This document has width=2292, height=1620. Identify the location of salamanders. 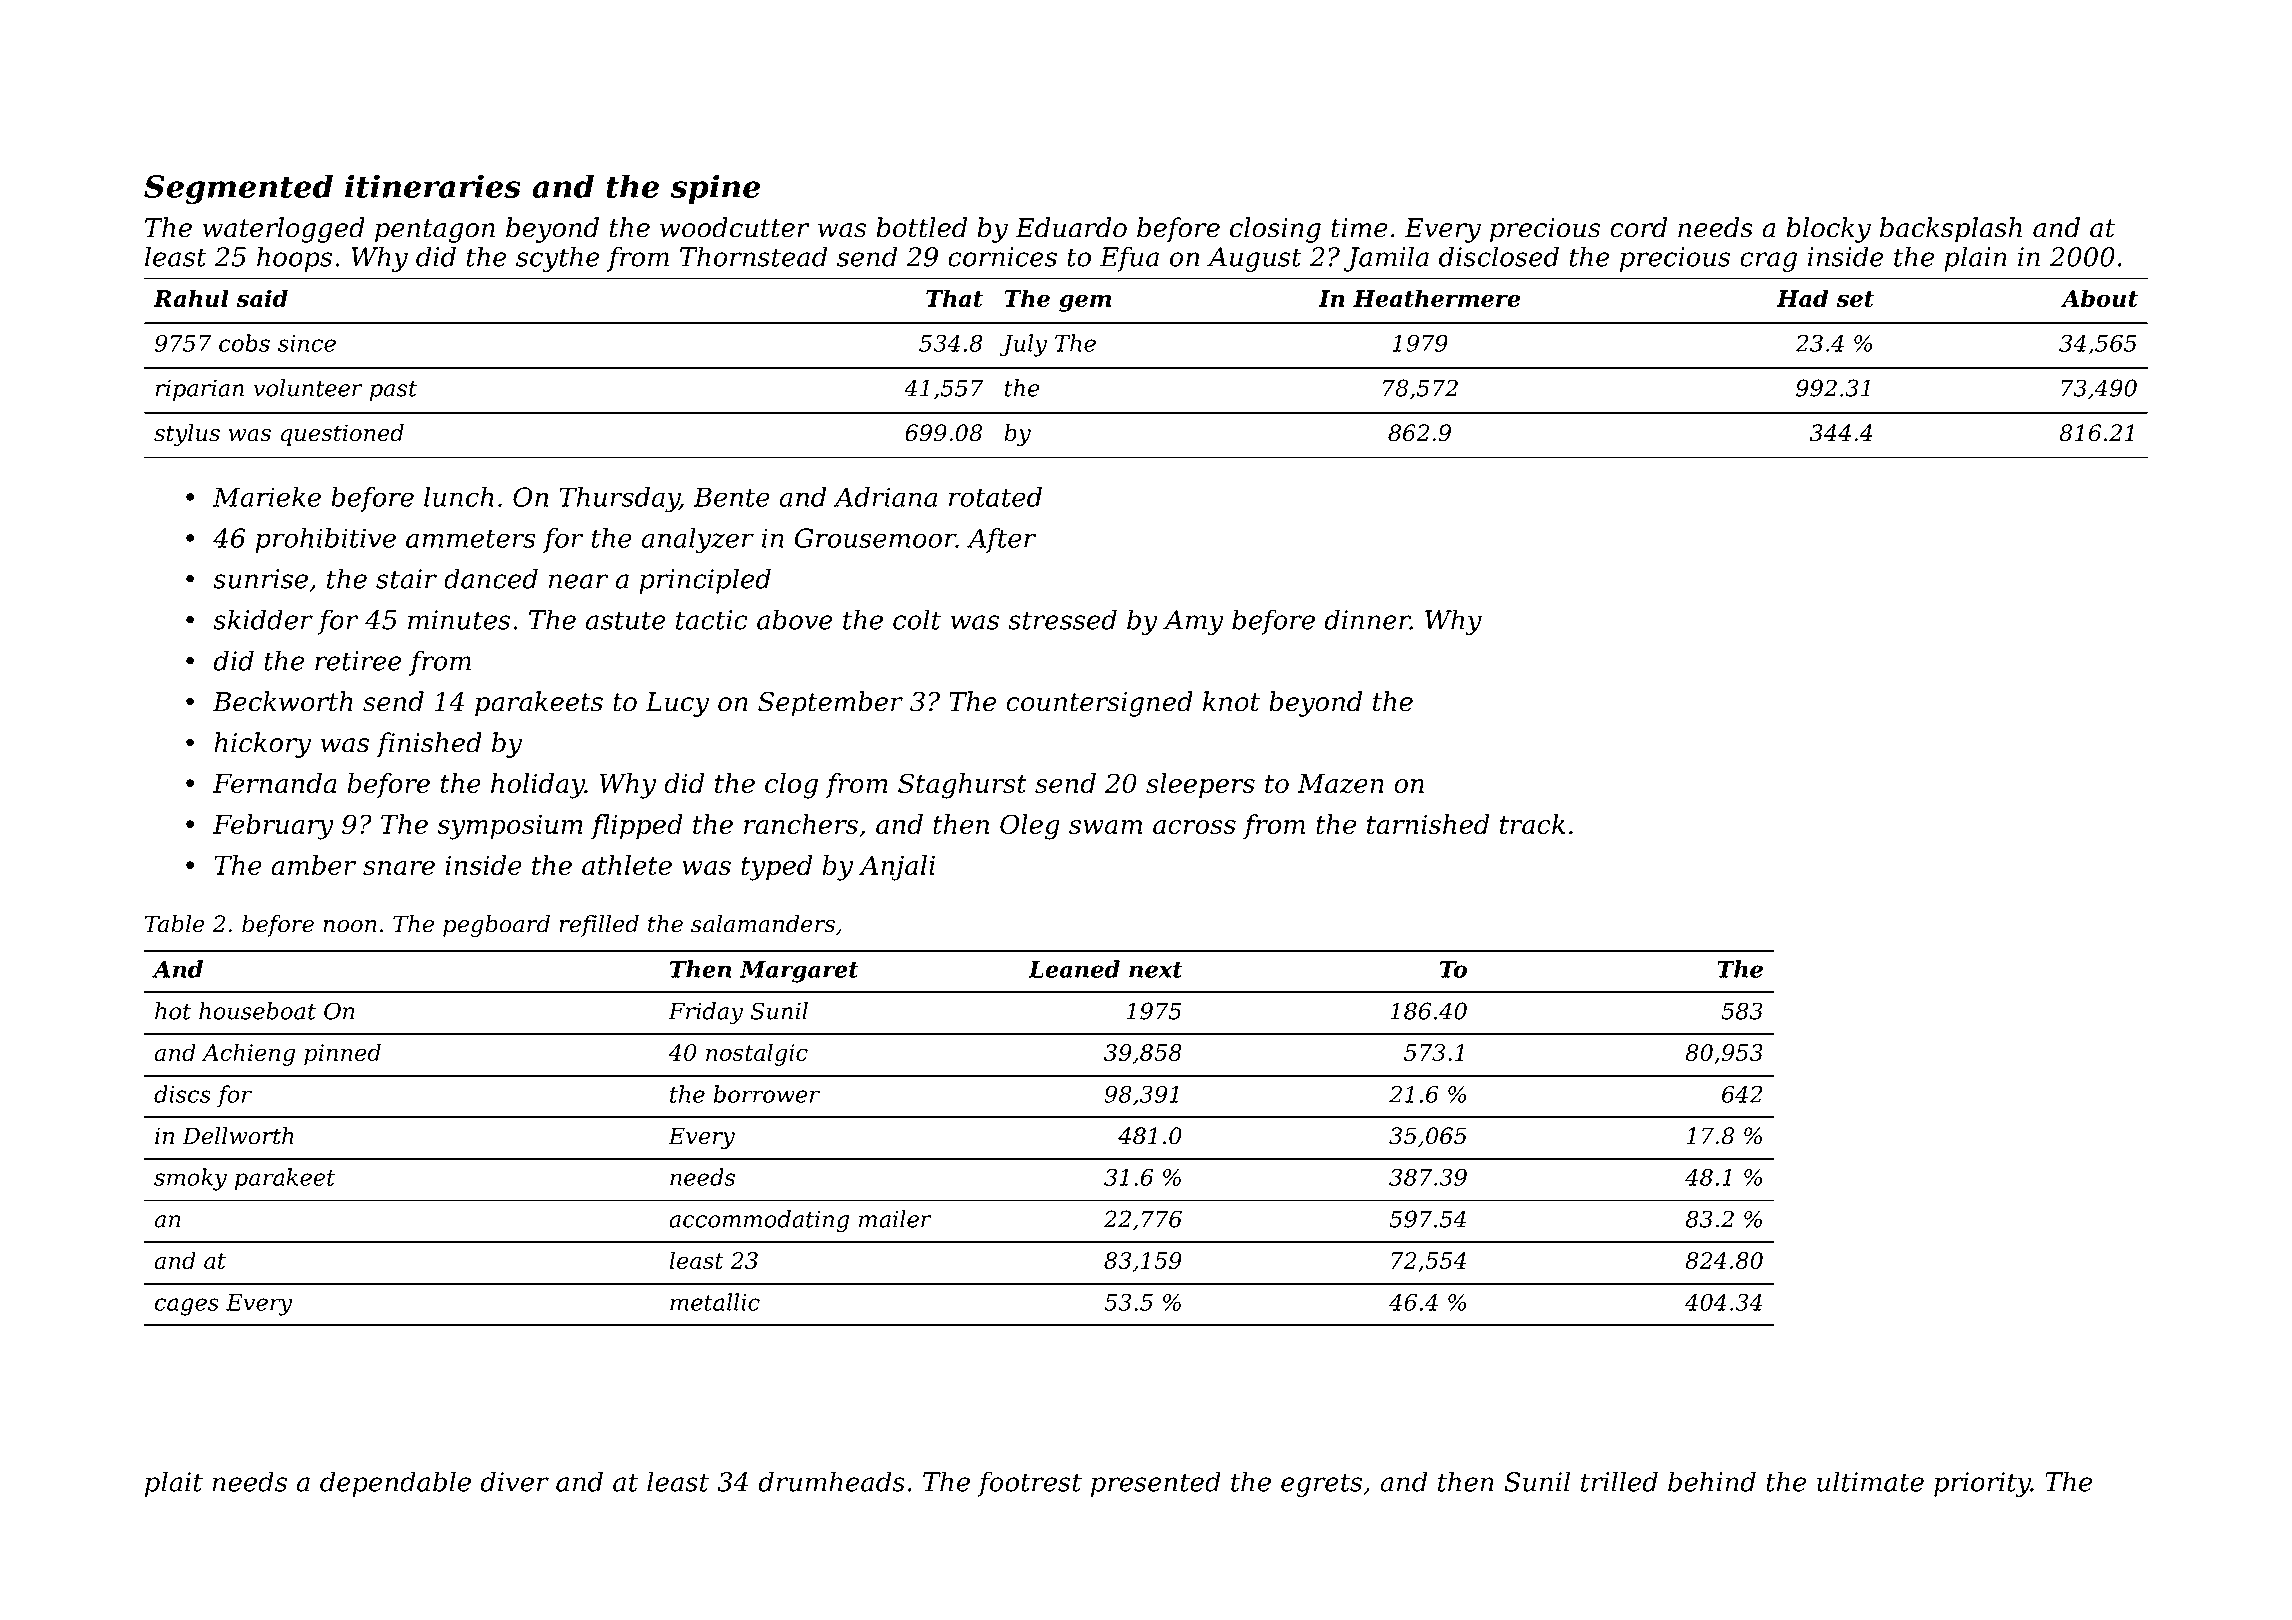
(763, 924).
